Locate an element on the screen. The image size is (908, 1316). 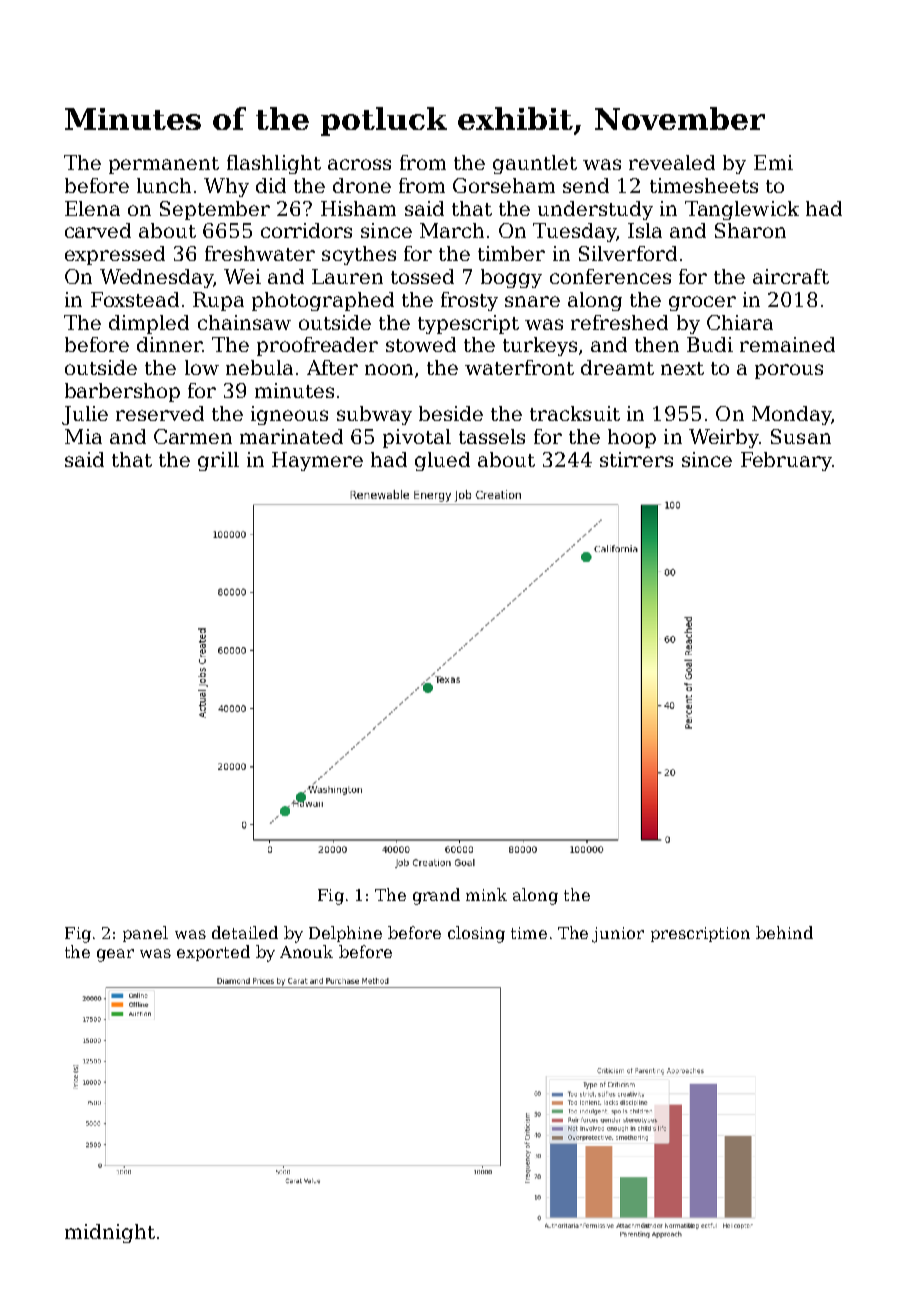
Emi is located at coordinates (773, 162).
